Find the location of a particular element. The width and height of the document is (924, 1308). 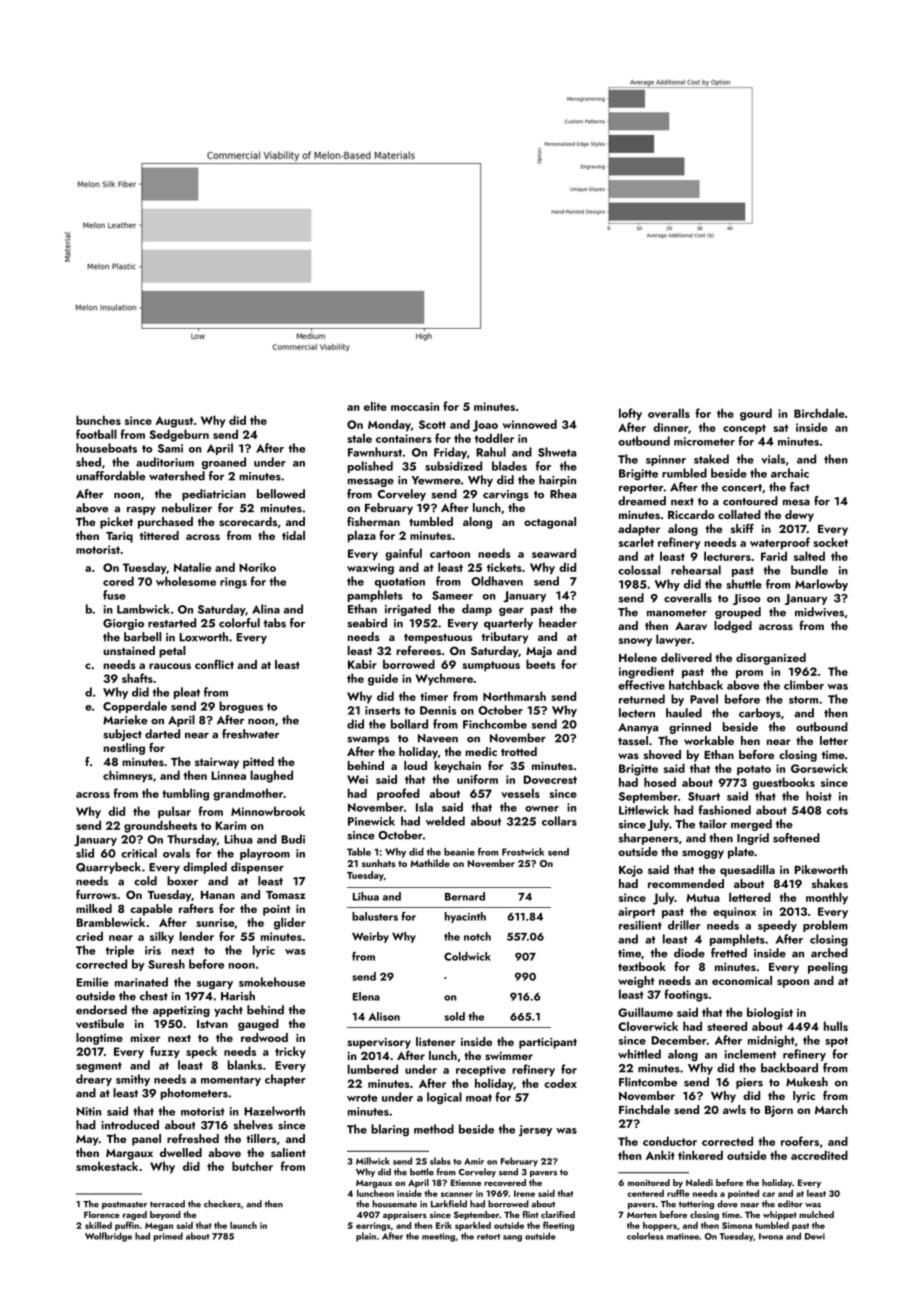

Giorgio is located at coordinates (123, 624).
